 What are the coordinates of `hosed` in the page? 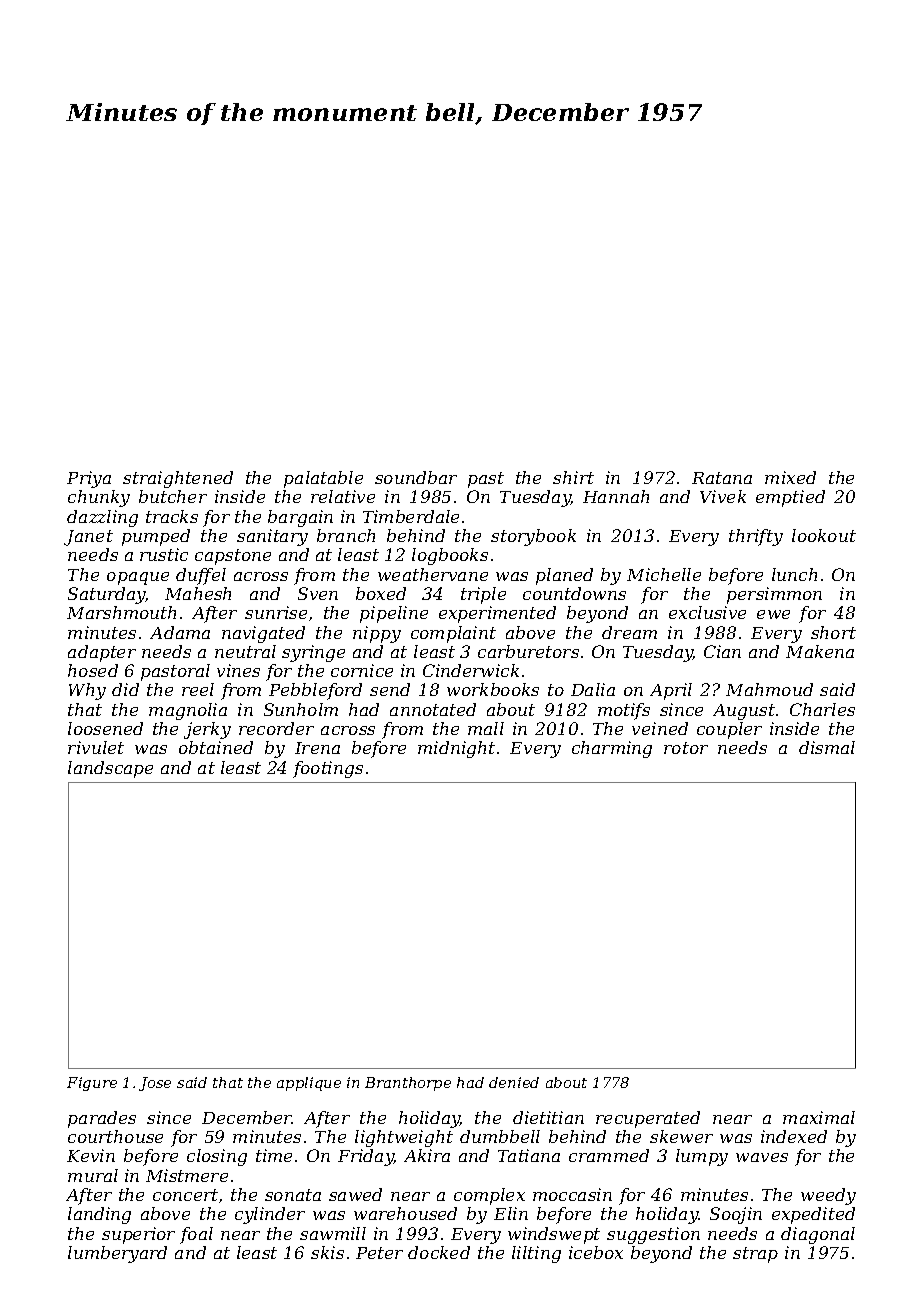 It's located at (93, 670).
